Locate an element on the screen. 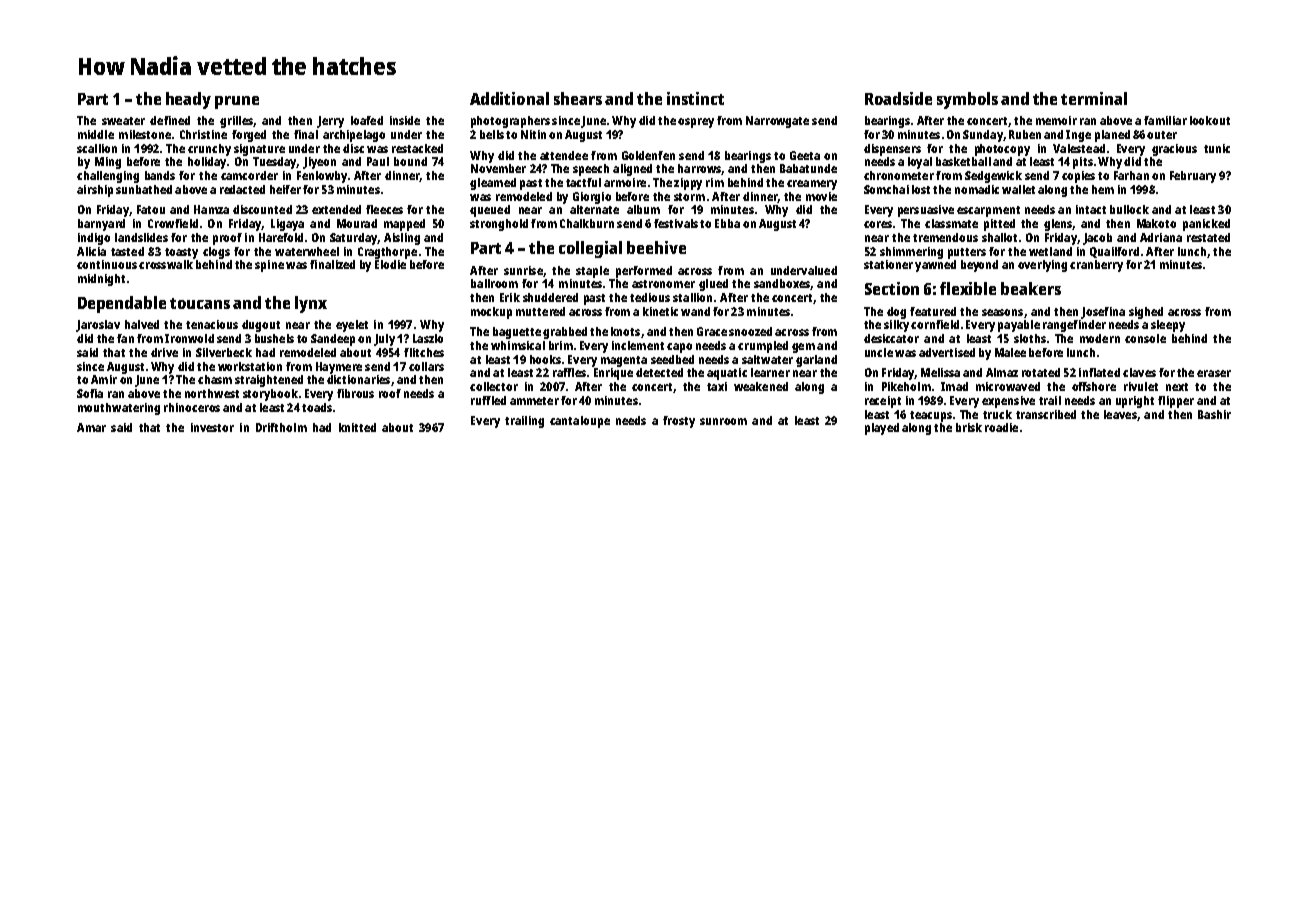 The image size is (1308, 924). crosswalk is located at coordinates (166, 264).
